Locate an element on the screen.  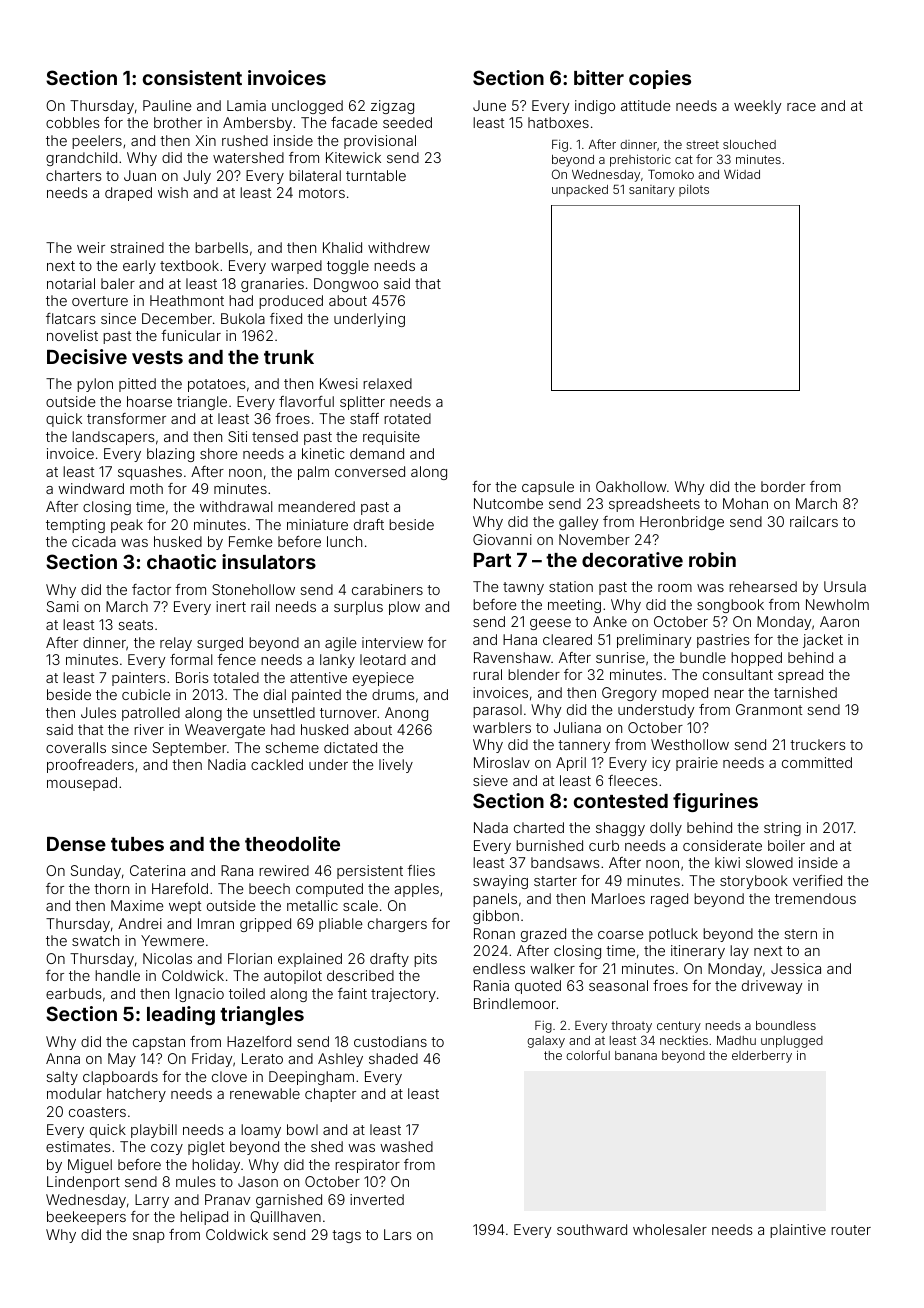
dial is located at coordinates (275, 694).
